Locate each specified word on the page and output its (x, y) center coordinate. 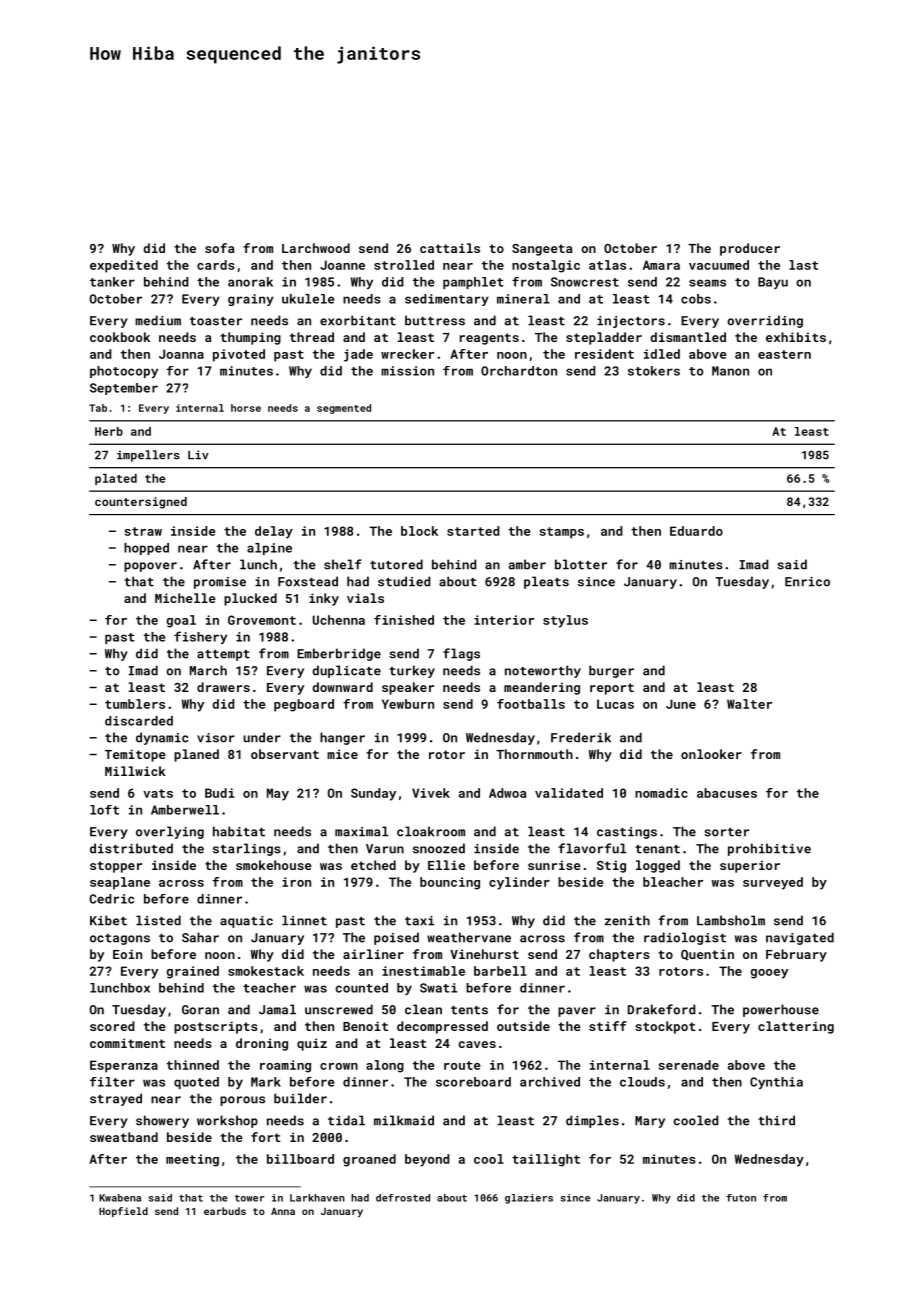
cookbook (120, 337)
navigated (800, 938)
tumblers (135, 704)
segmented (344, 409)
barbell (500, 971)
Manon (730, 371)
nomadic (661, 793)
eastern (784, 354)
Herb (109, 431)
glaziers (529, 1199)
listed (158, 920)
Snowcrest (585, 282)
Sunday (373, 794)
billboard (300, 1159)
